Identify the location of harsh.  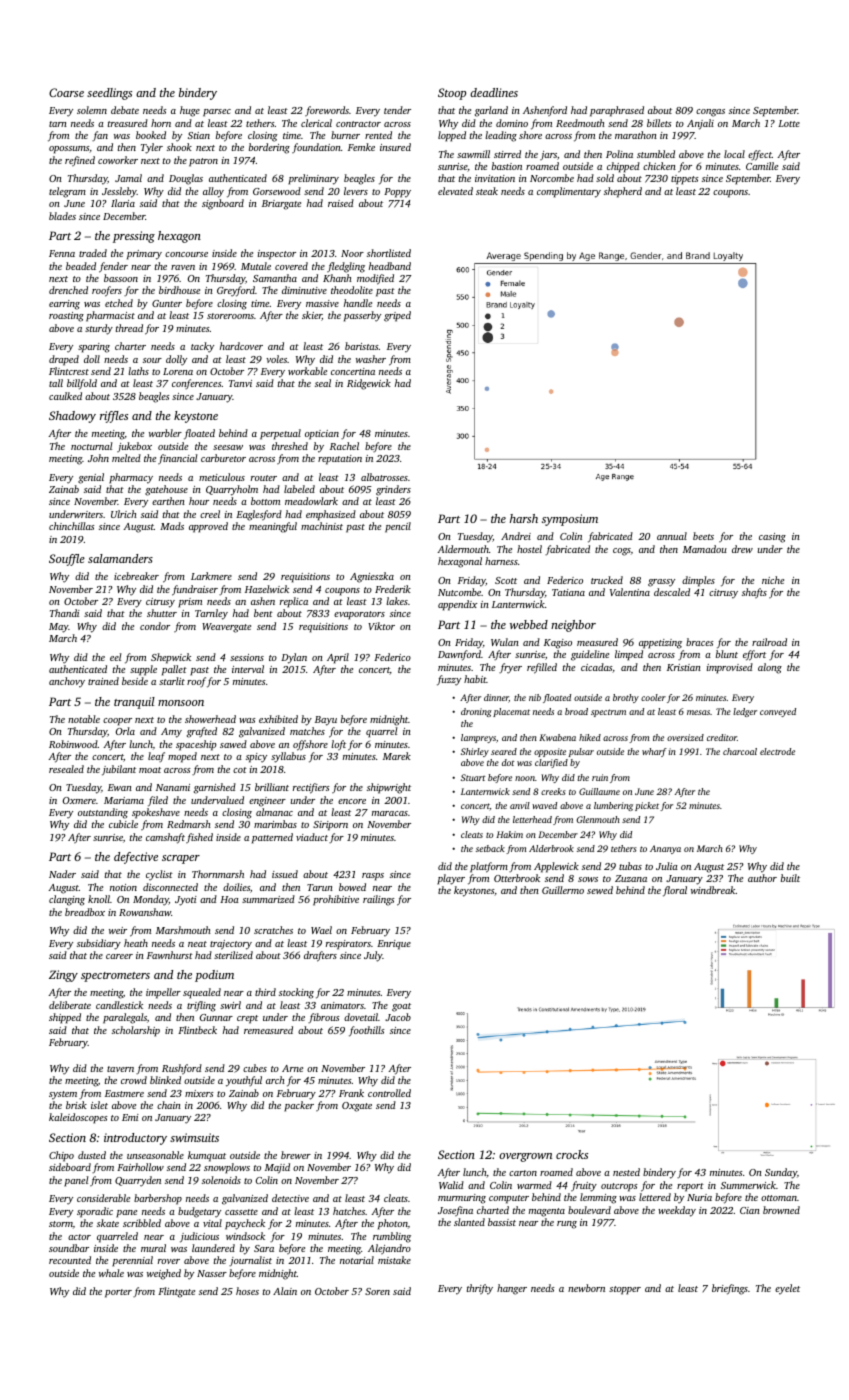
(524, 518).
